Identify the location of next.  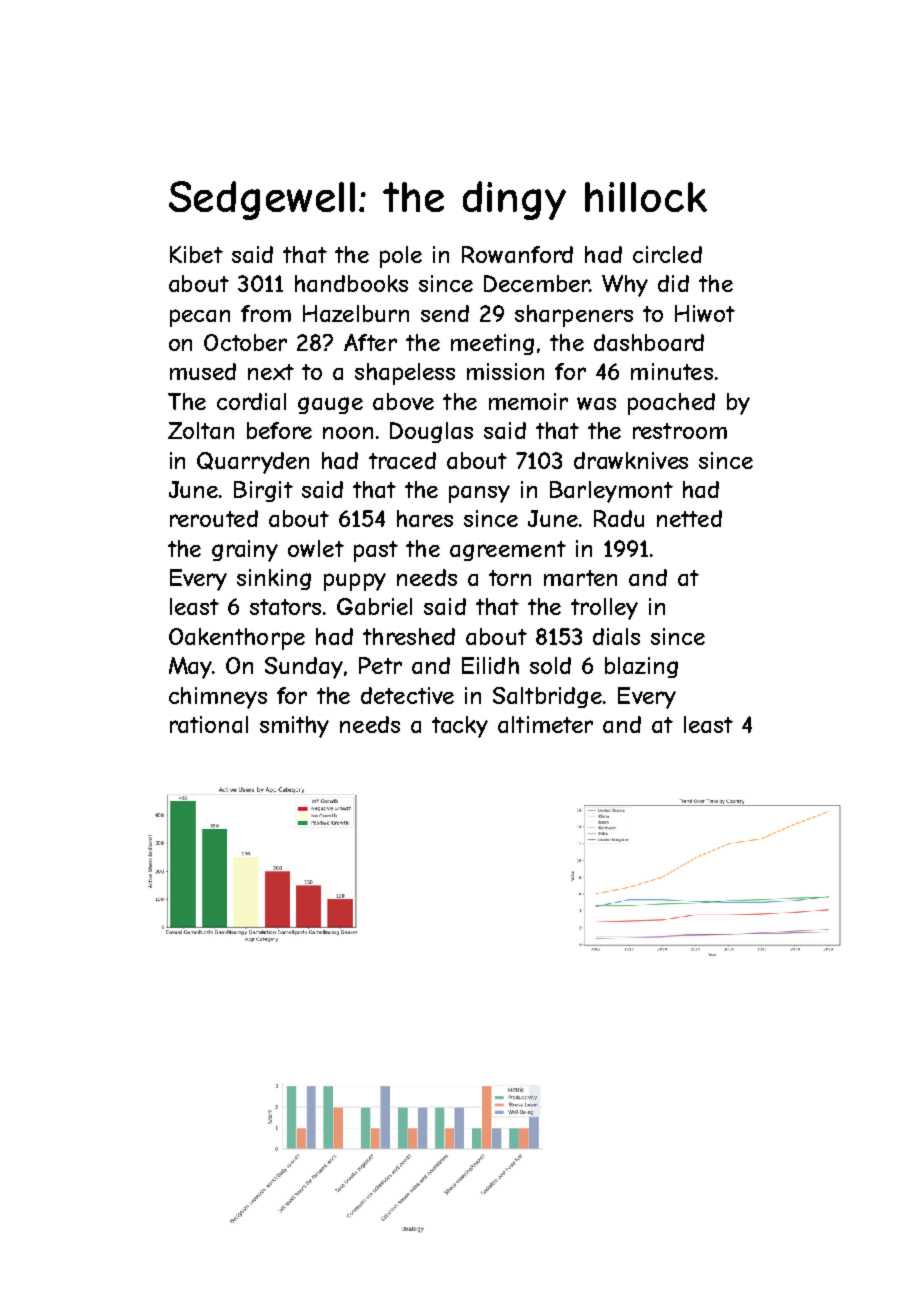
(271, 372).
